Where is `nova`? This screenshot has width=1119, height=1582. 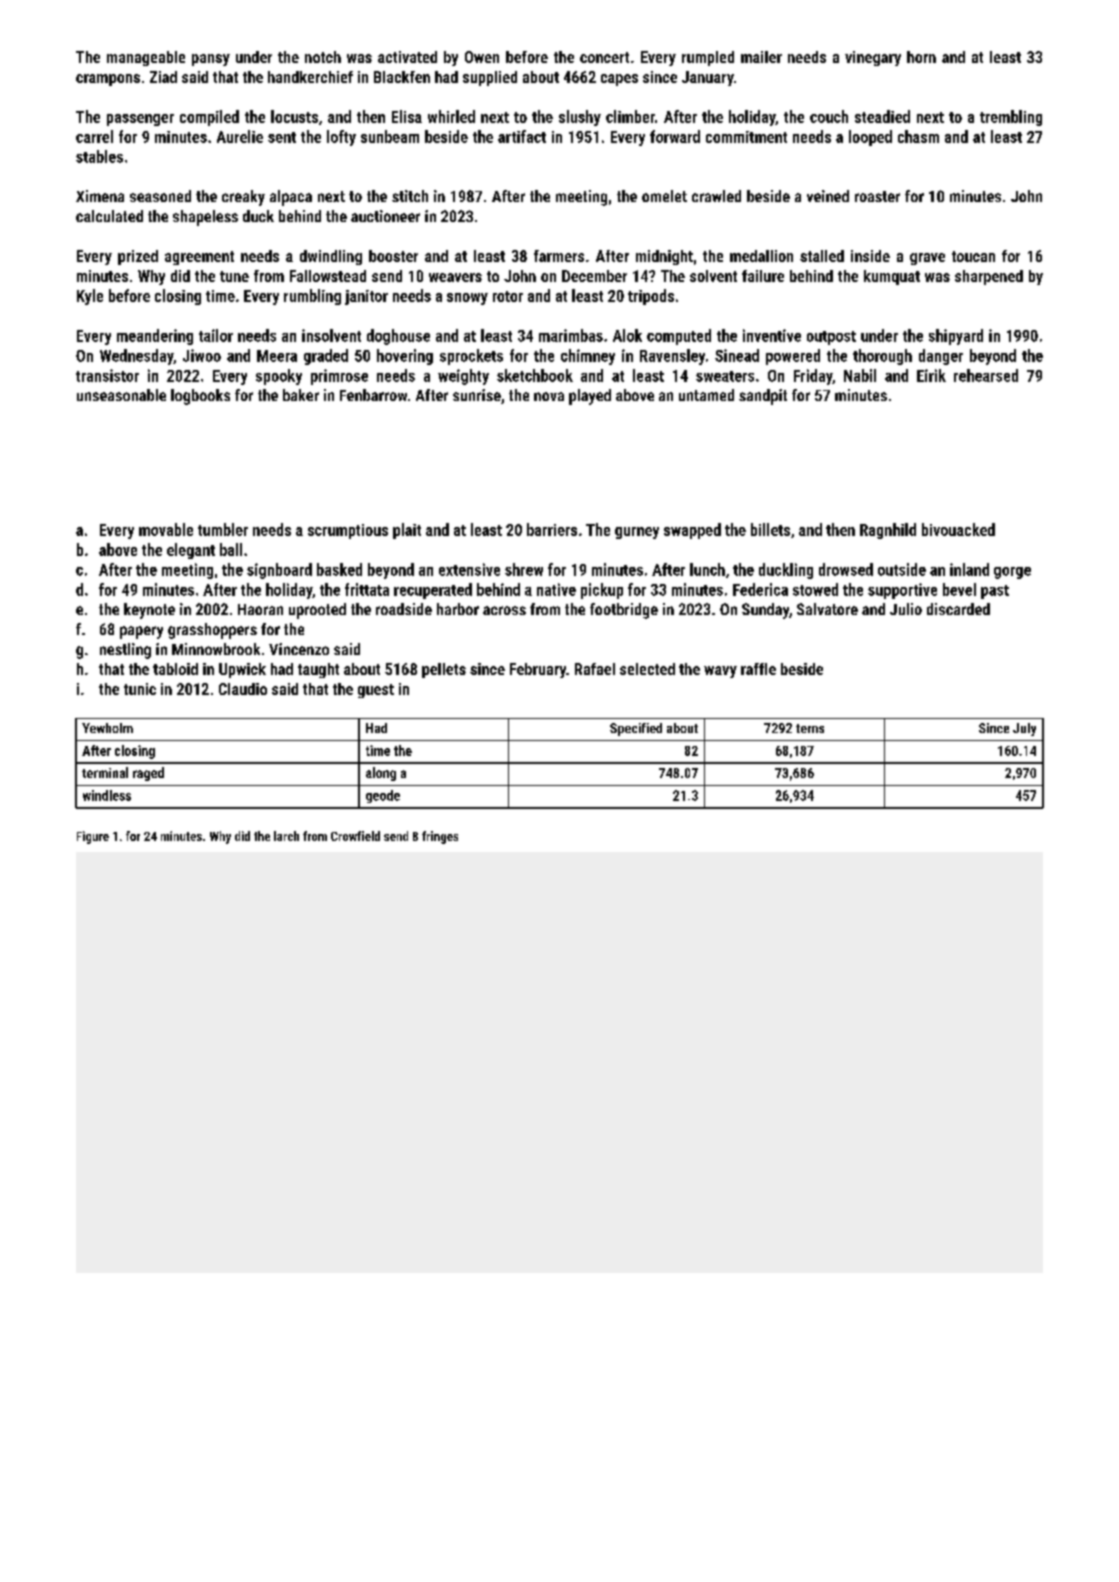
nova is located at coordinates (549, 396).
